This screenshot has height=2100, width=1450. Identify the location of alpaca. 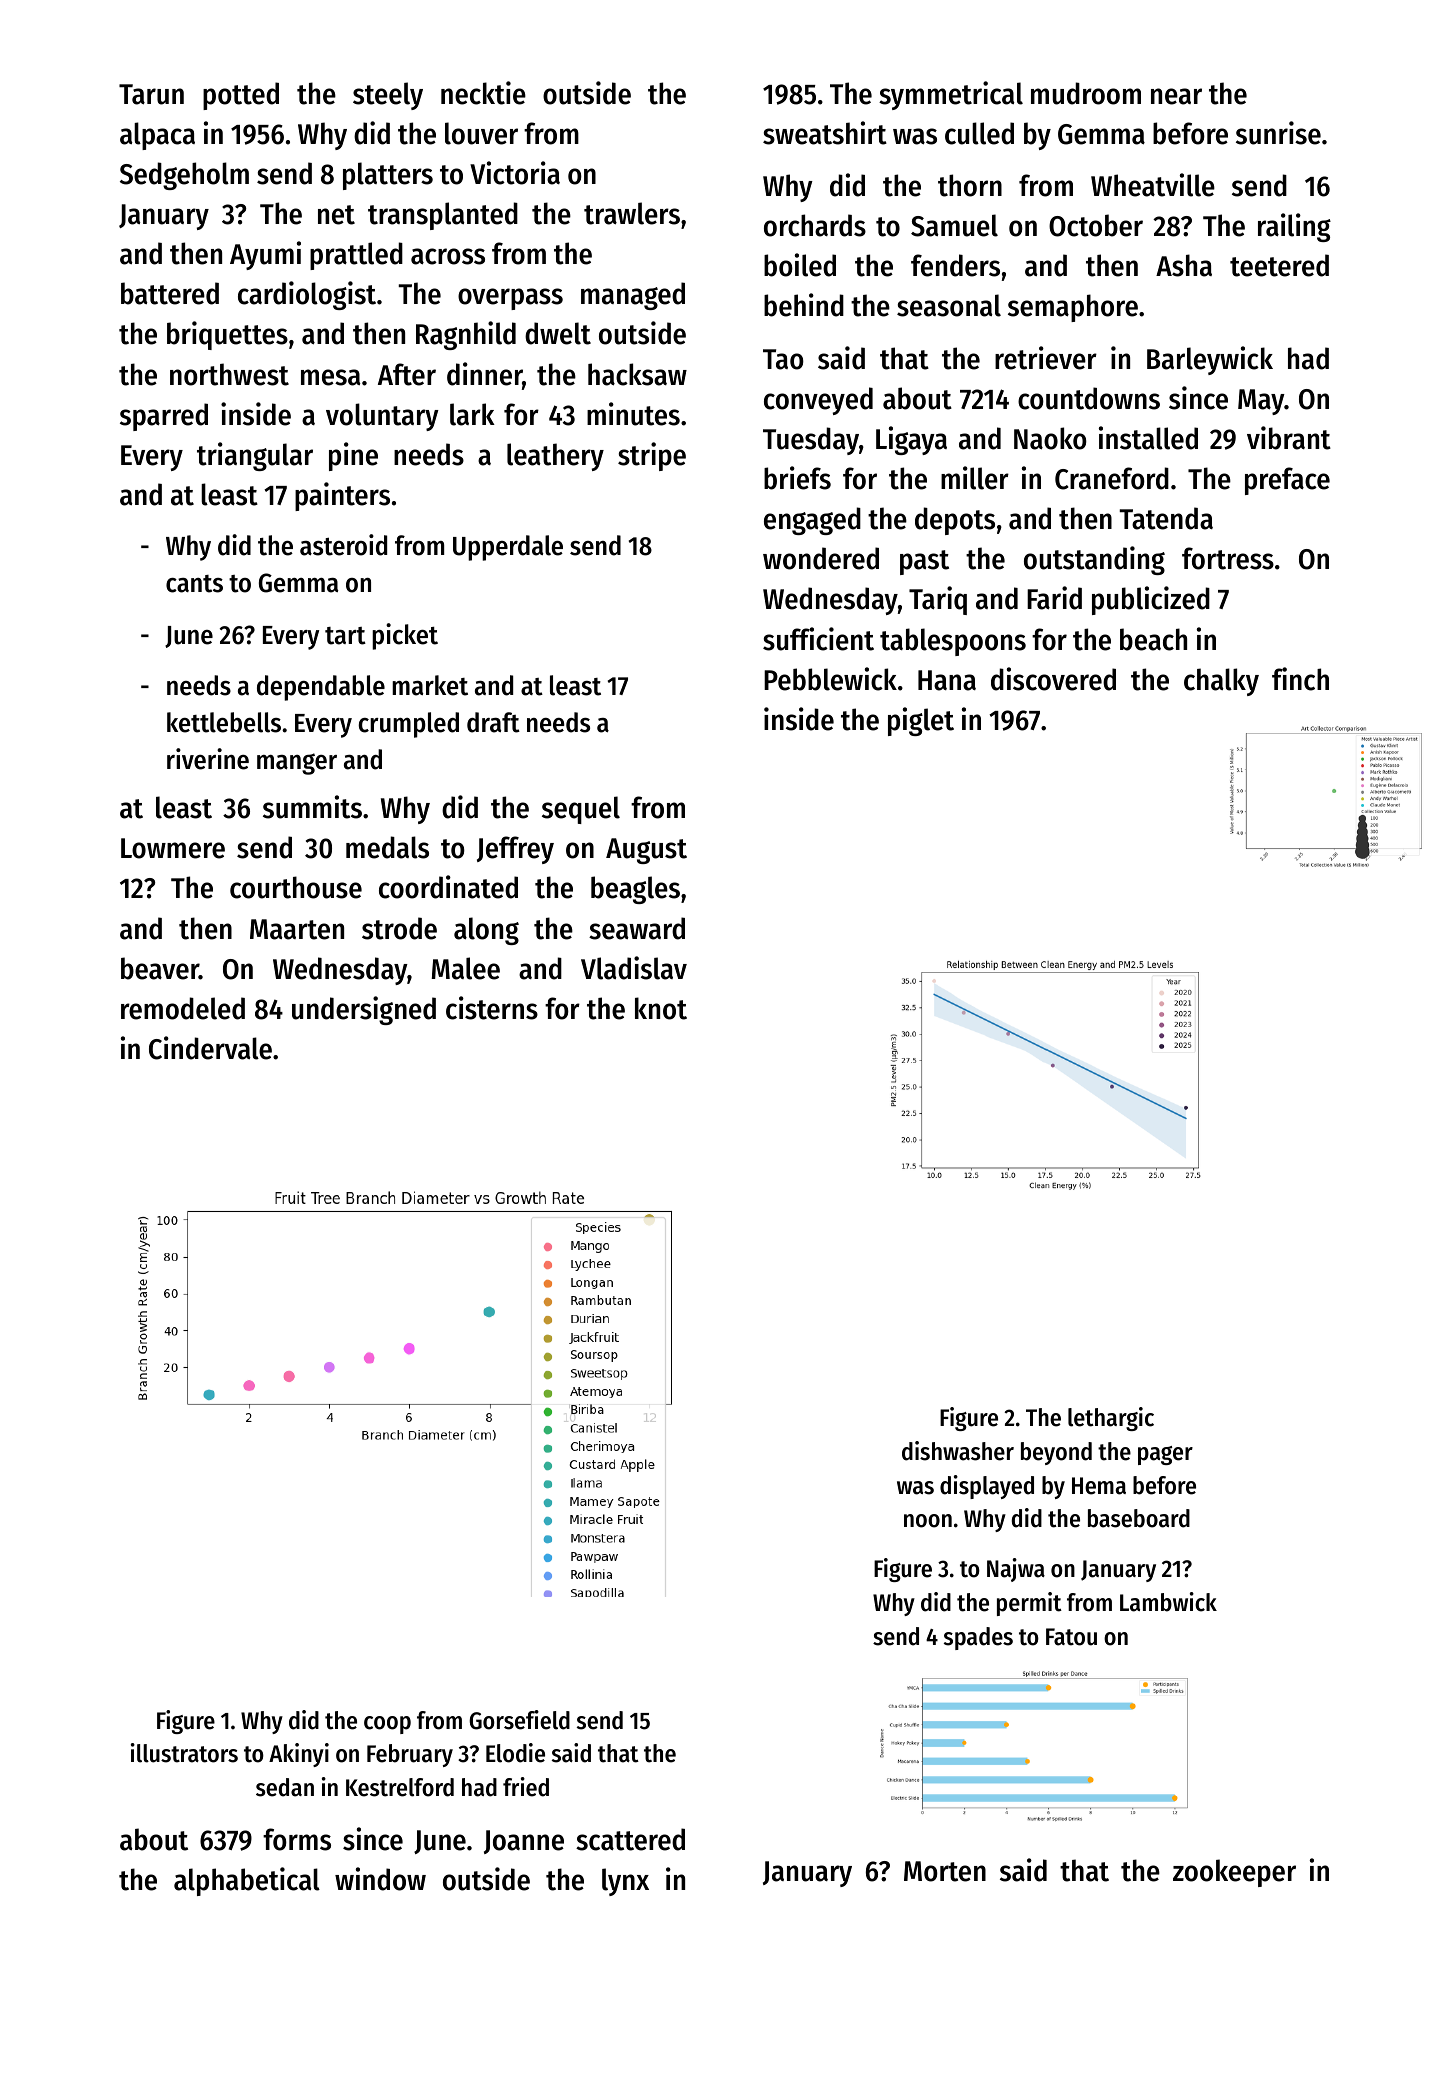
(157, 136).
